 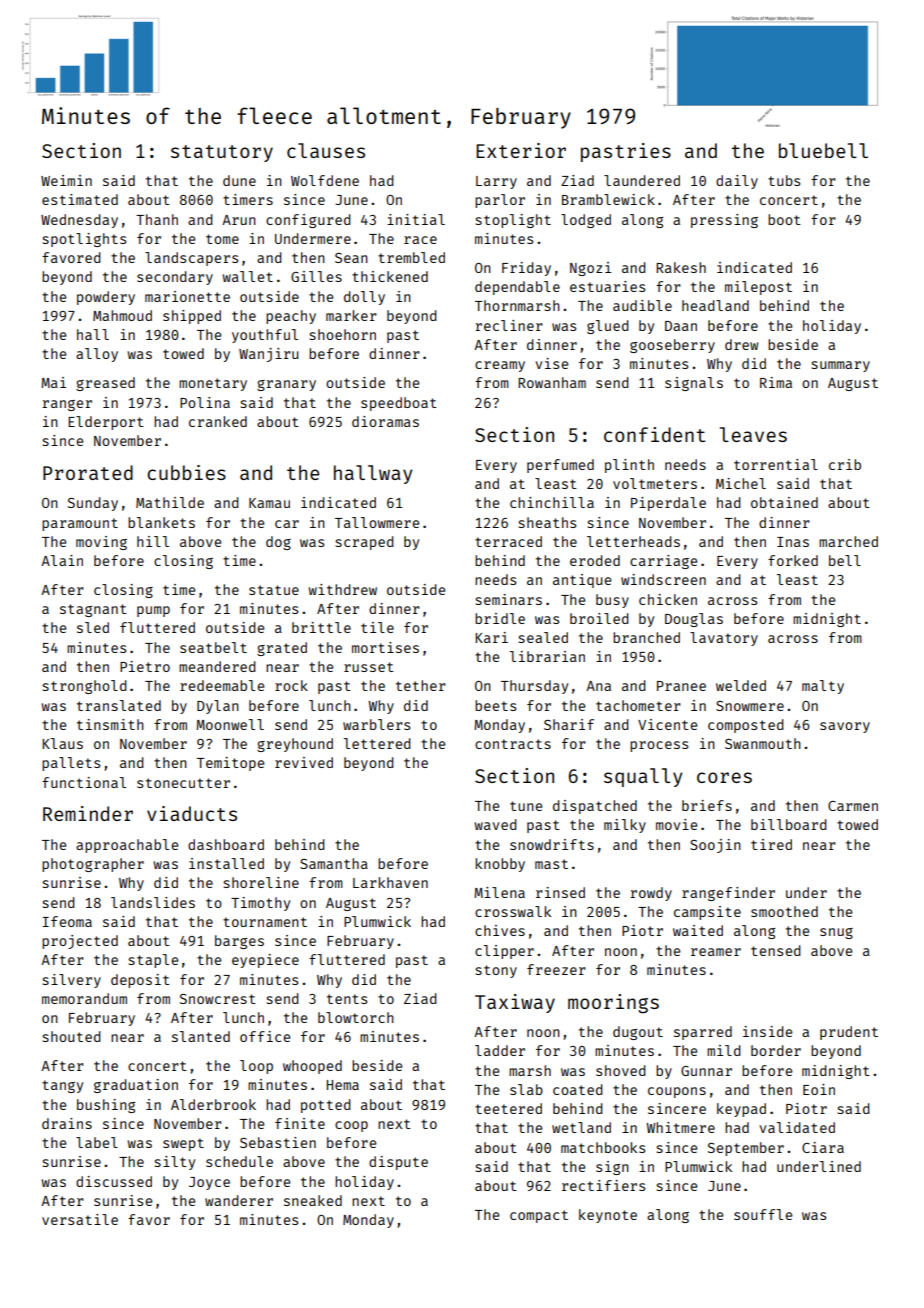 I want to click on Daan, so click(x=681, y=326).
